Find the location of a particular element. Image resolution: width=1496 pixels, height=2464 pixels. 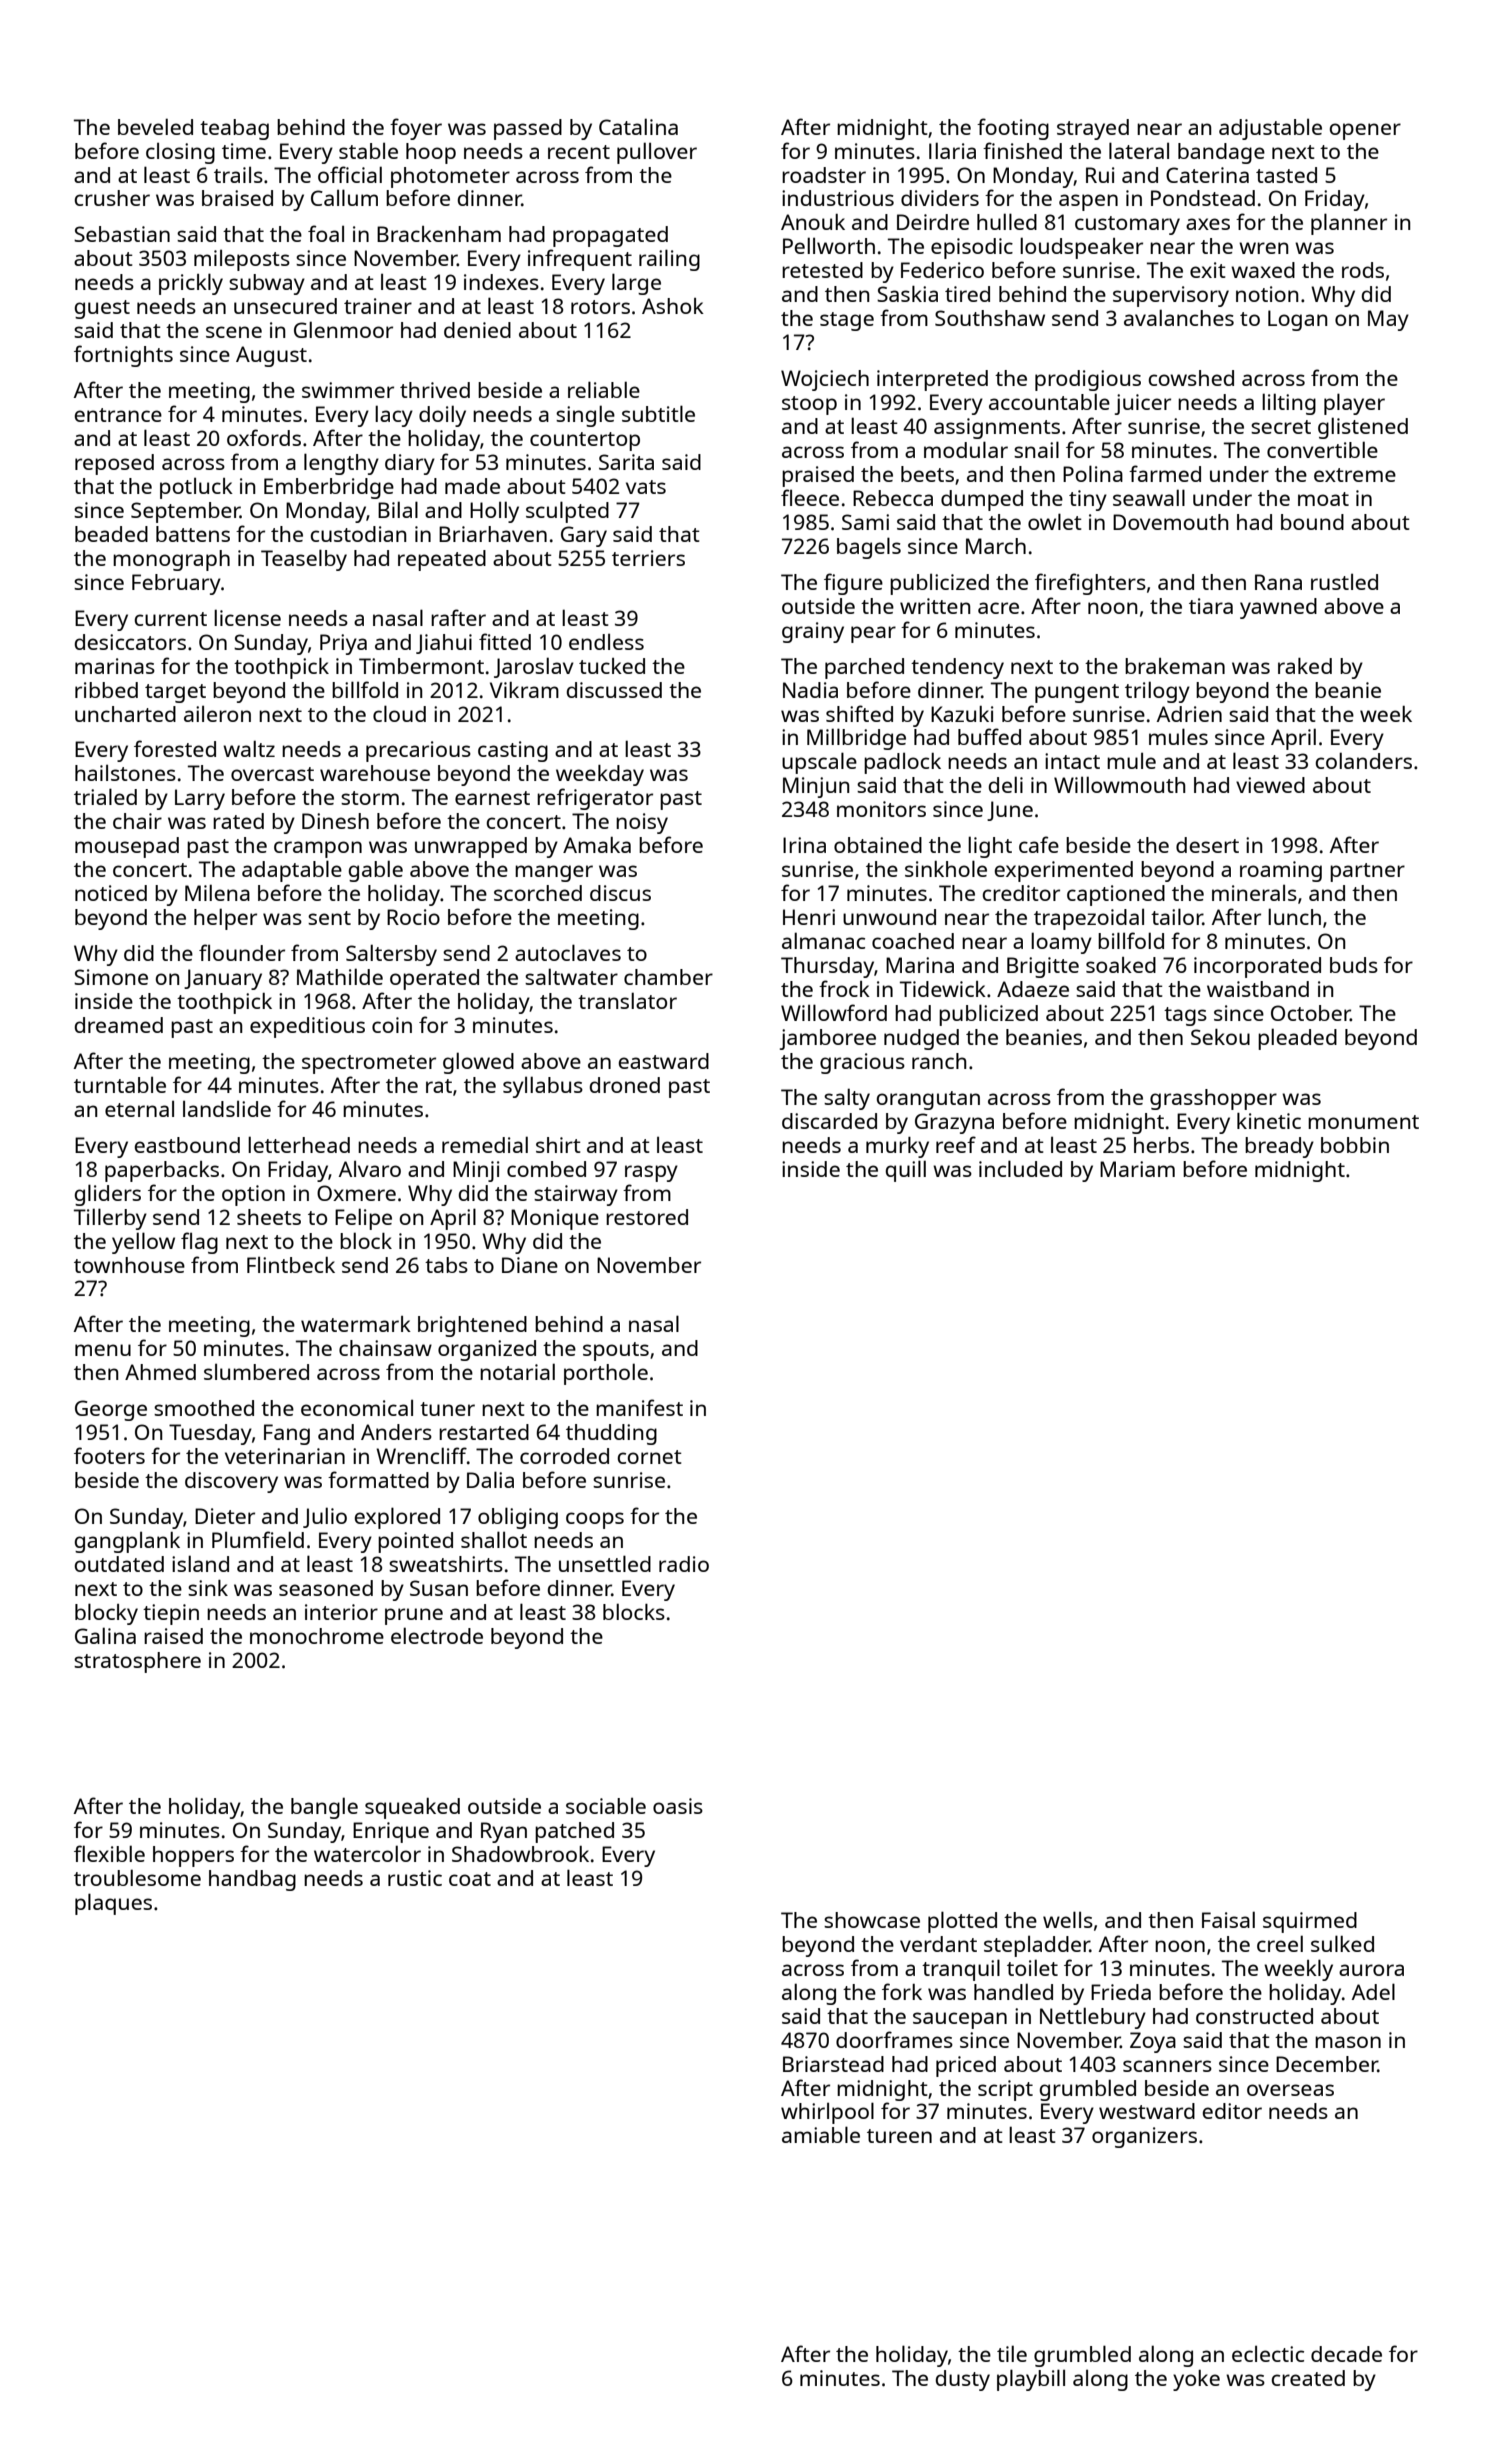

squirmed is located at coordinates (1310, 1922).
